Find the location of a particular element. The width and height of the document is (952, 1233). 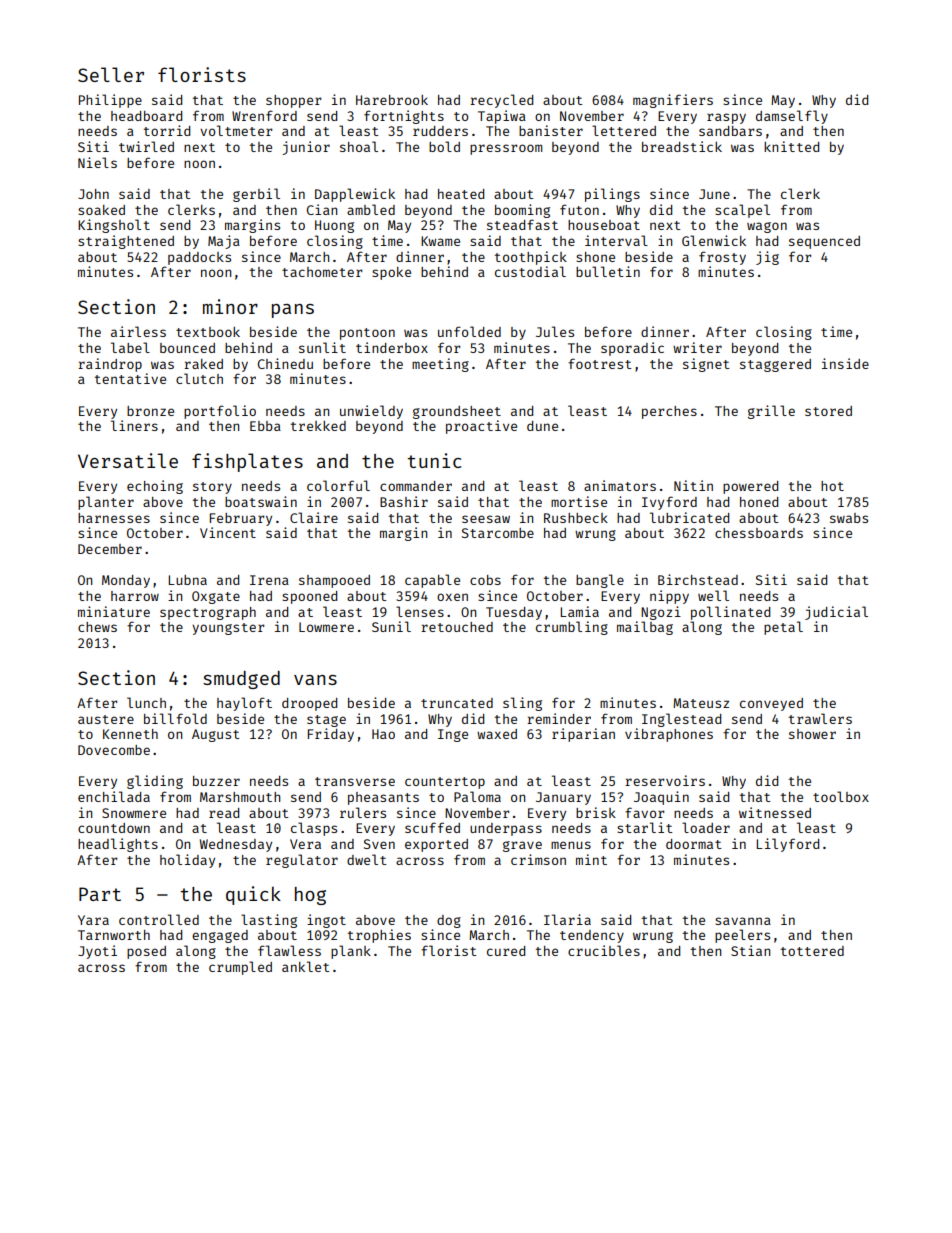

magnifiers is located at coordinates (673, 101).
